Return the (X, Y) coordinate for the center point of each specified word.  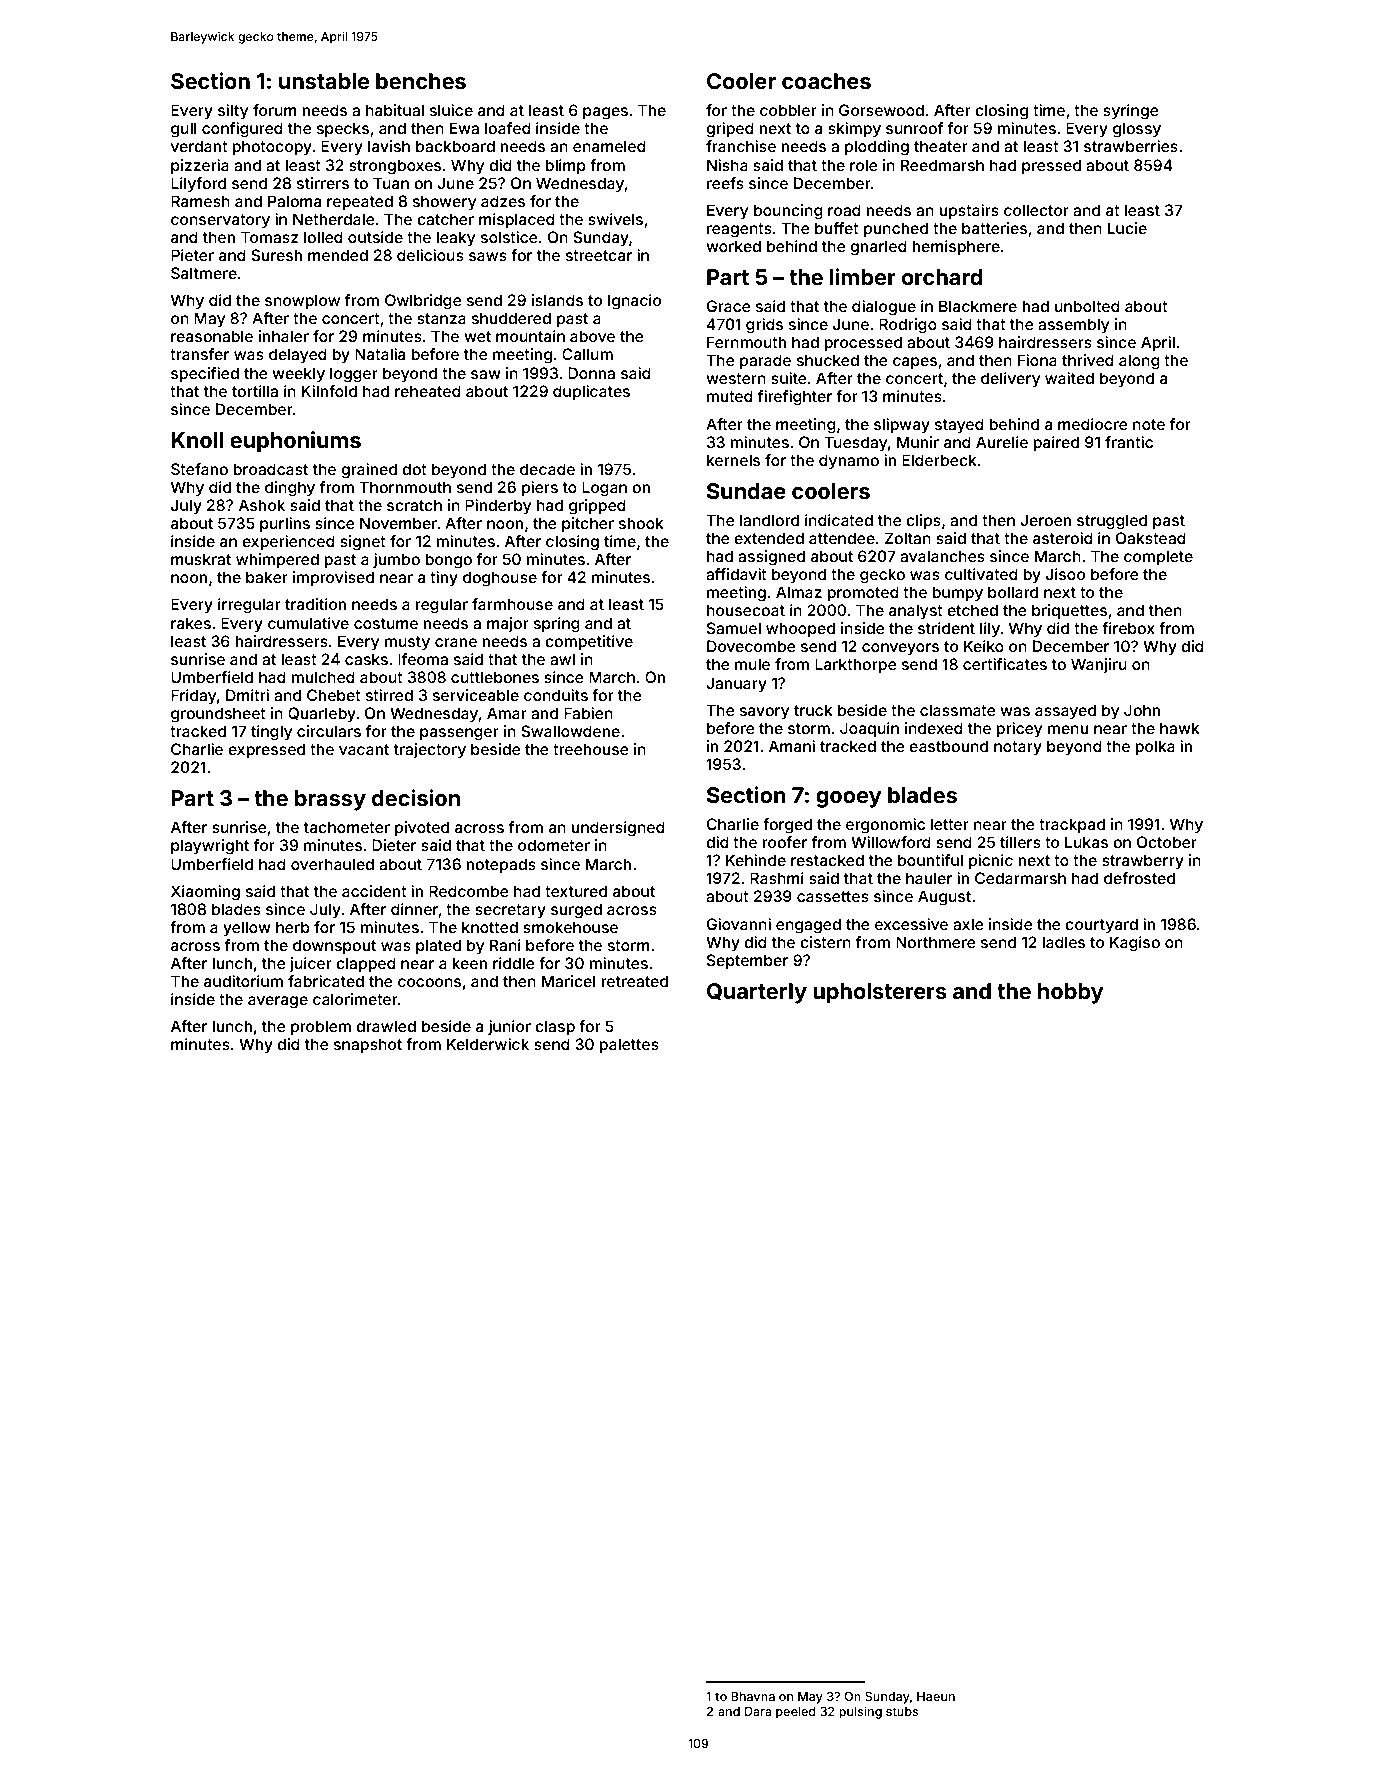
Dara (758, 1711)
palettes (629, 1045)
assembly (1073, 326)
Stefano (199, 469)
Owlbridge (423, 302)
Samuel (734, 628)
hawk (1180, 728)
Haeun (936, 1696)
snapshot (368, 1045)
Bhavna (753, 1696)
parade (765, 361)
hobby (1071, 993)
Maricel (569, 981)
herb (293, 927)
